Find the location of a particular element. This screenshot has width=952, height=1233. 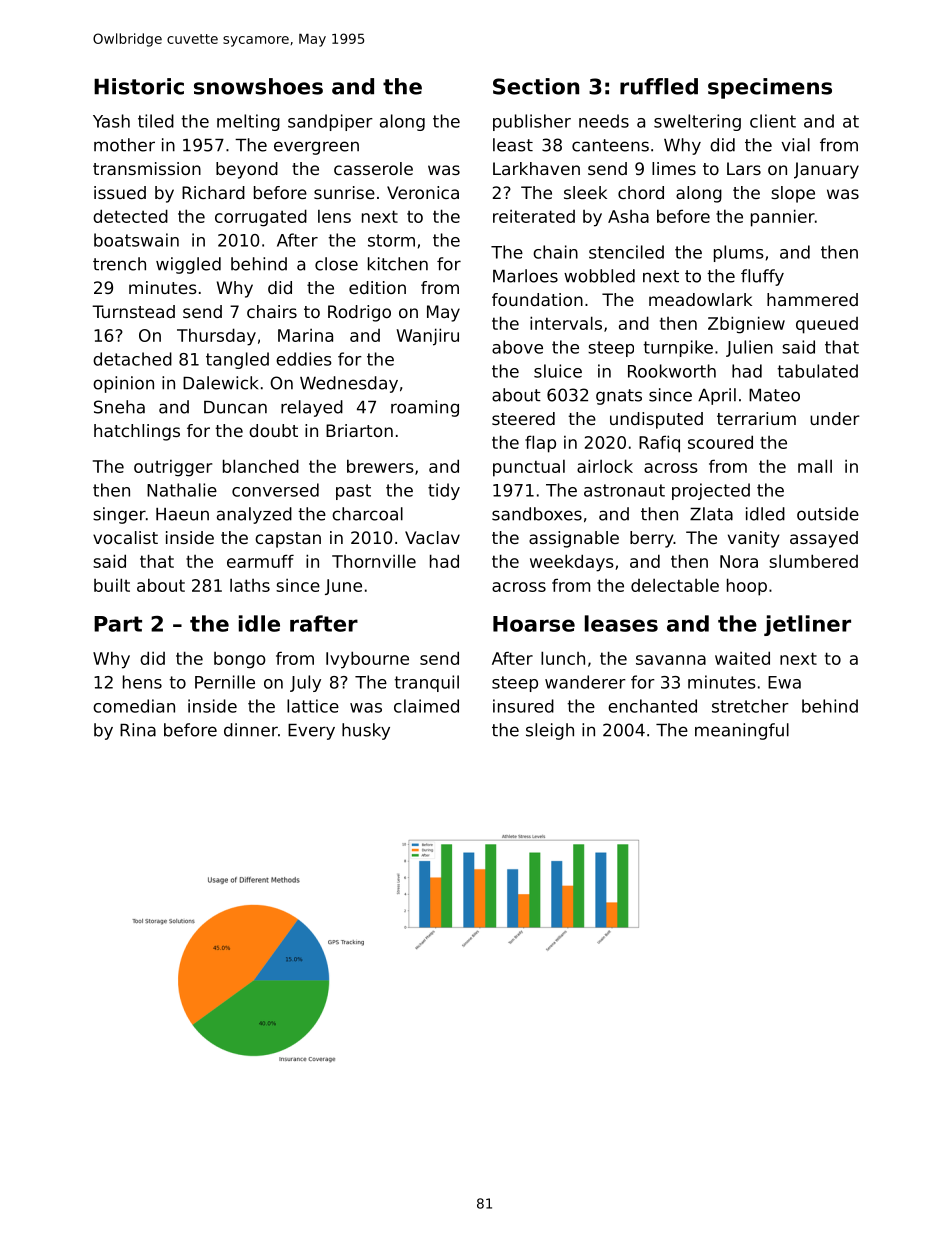

melting is located at coordinates (248, 122).
